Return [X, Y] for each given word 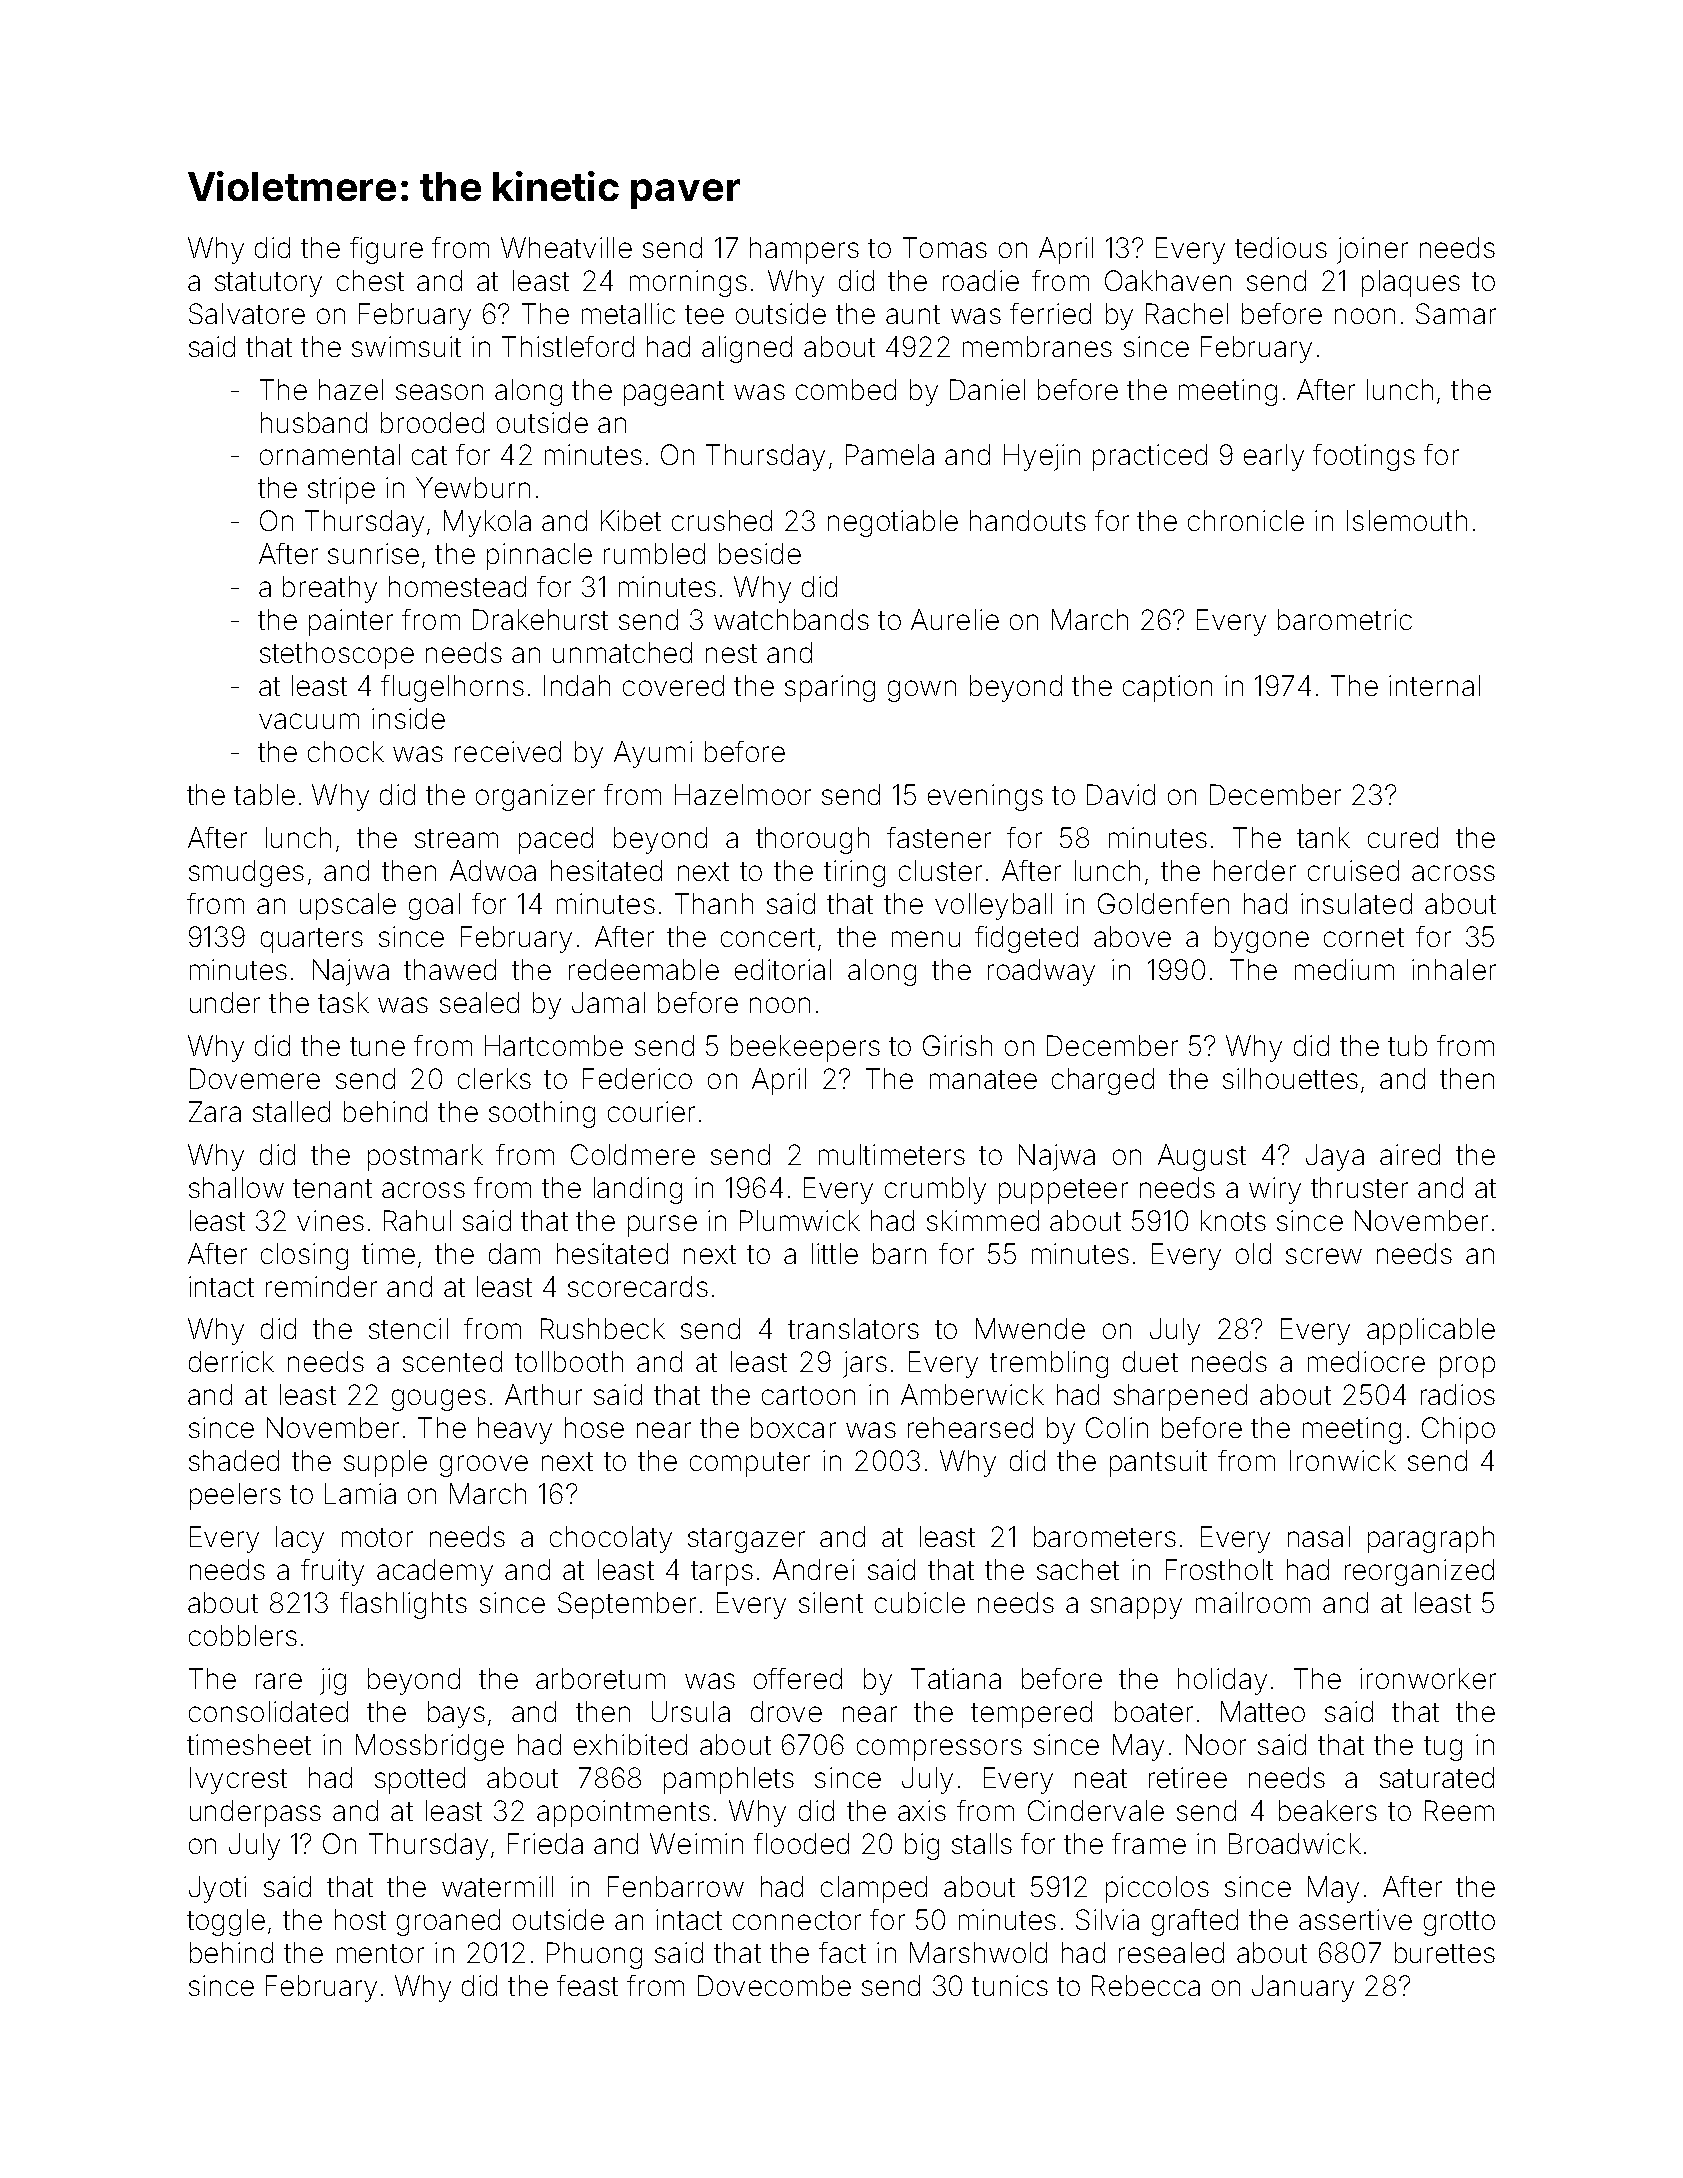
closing [304, 1256]
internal [1434, 685]
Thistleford [568, 346]
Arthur [543, 1394]
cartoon [808, 1395]
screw [1324, 1256]
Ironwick [1343, 1460]
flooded [801, 1843]
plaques [1411, 283]
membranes [1037, 346]
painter [351, 622]
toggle [226, 1922]
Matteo [1263, 1711]
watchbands [791, 619]
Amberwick [972, 1394]
